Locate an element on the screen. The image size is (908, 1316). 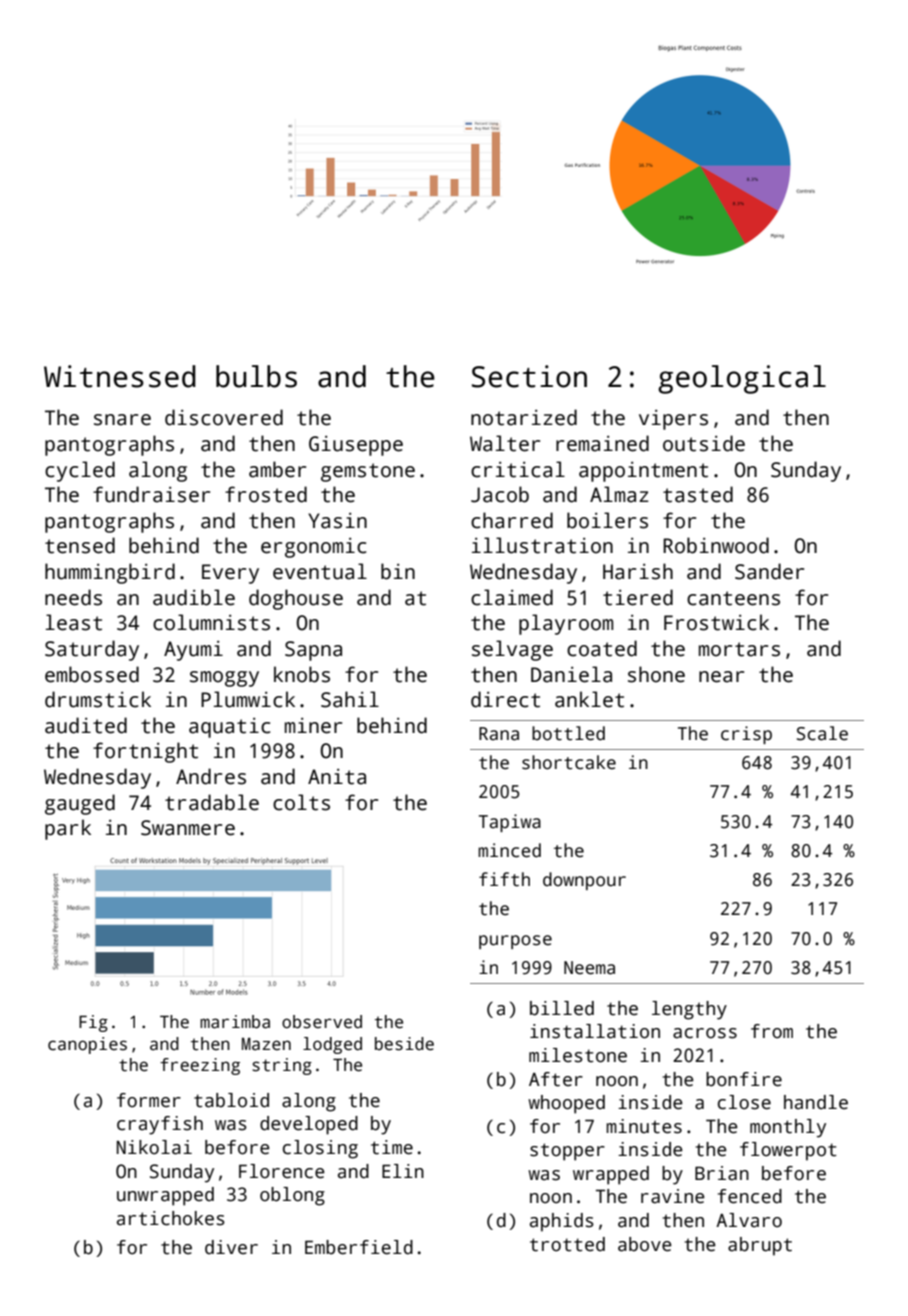
appointment is located at coordinates (643, 472).
